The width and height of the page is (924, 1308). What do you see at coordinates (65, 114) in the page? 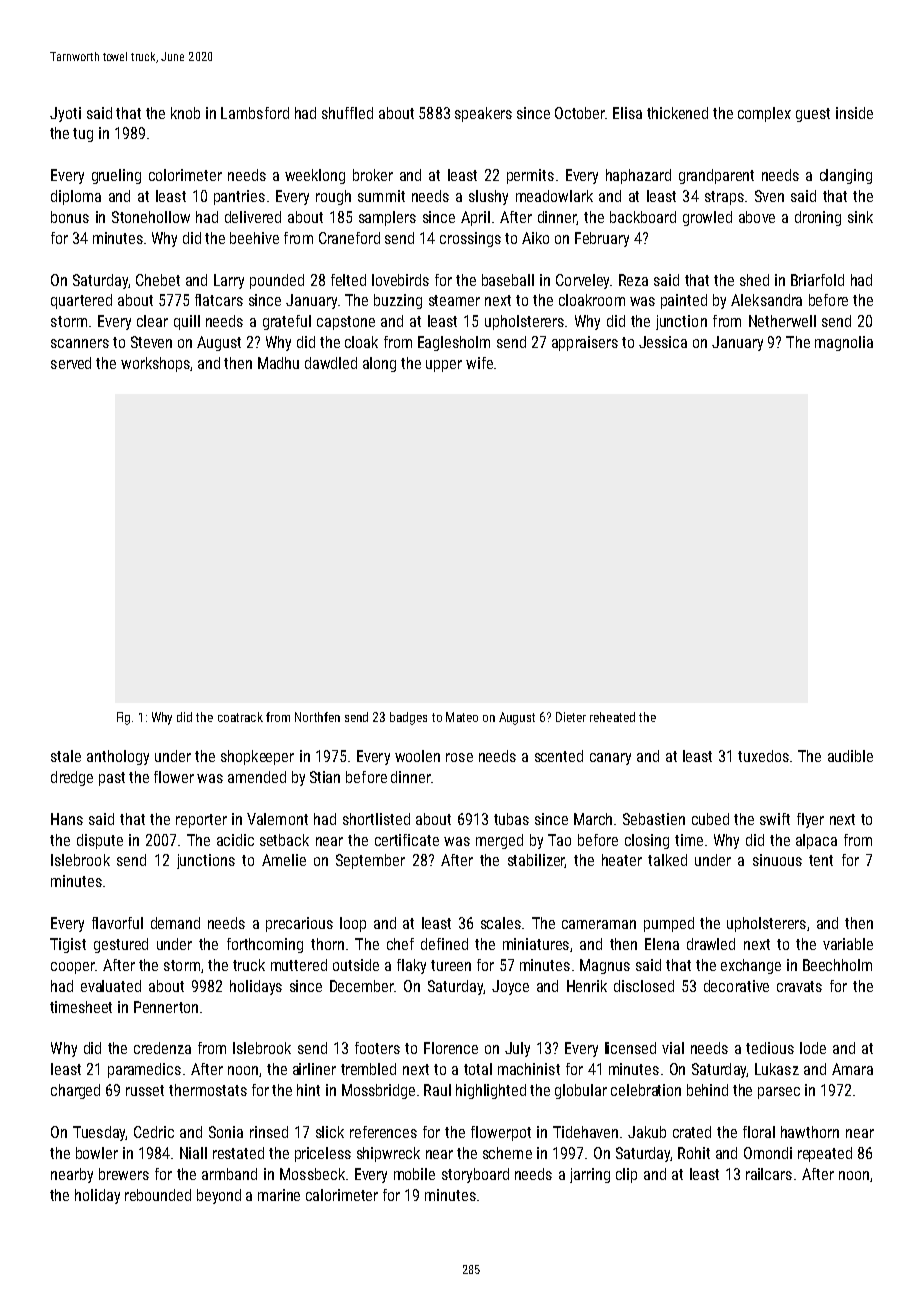
I see `Jyoti` at bounding box center [65, 114].
